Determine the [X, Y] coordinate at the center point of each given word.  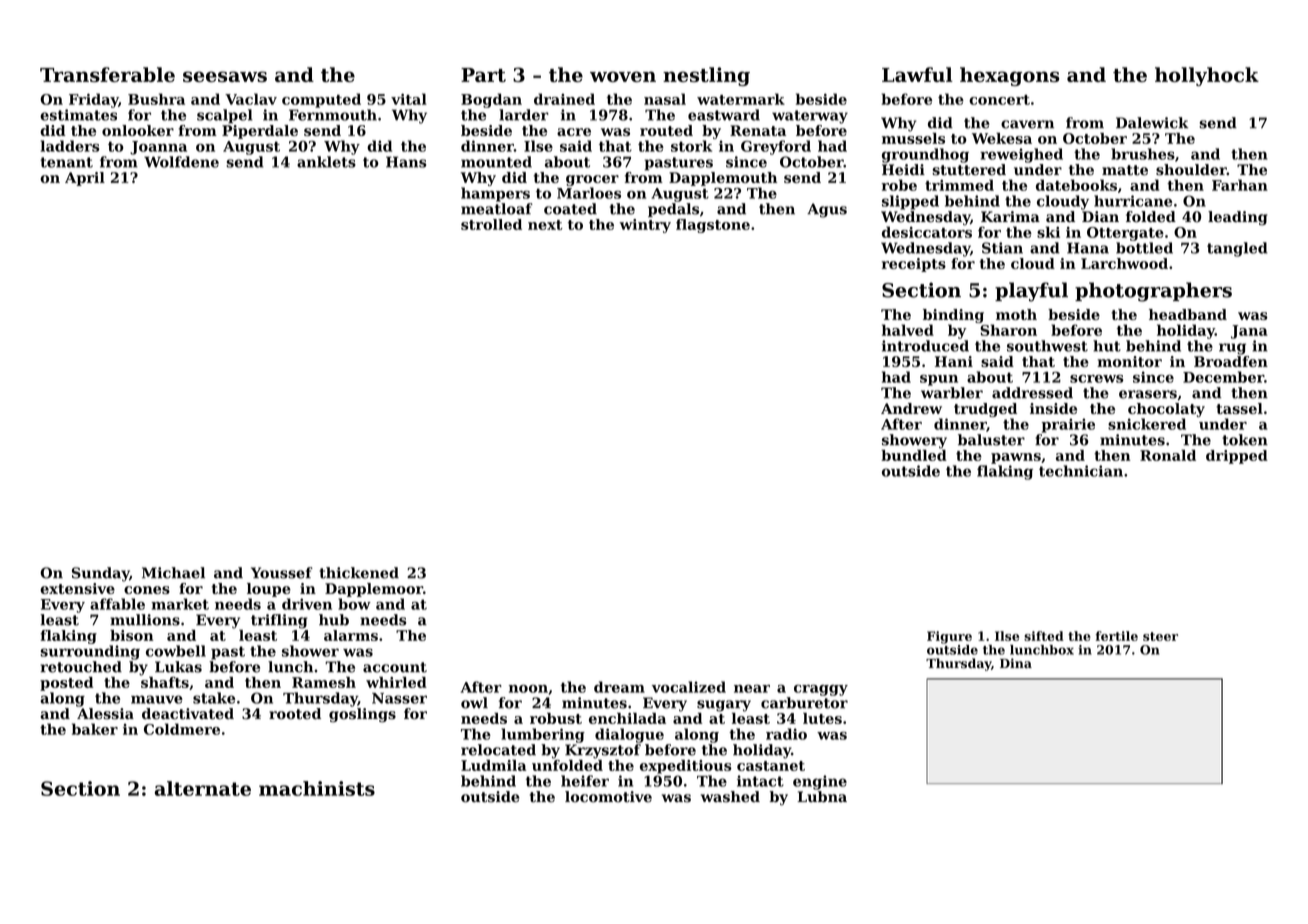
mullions [145, 620]
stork [691, 146]
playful [1031, 292]
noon [528, 689]
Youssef [282, 573]
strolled [491, 224]
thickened [359, 573]
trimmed [959, 185]
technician [1081, 471]
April [85, 179]
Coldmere [182, 729]
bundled [914, 455]
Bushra [156, 99]
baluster [991, 440]
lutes [822, 718]
